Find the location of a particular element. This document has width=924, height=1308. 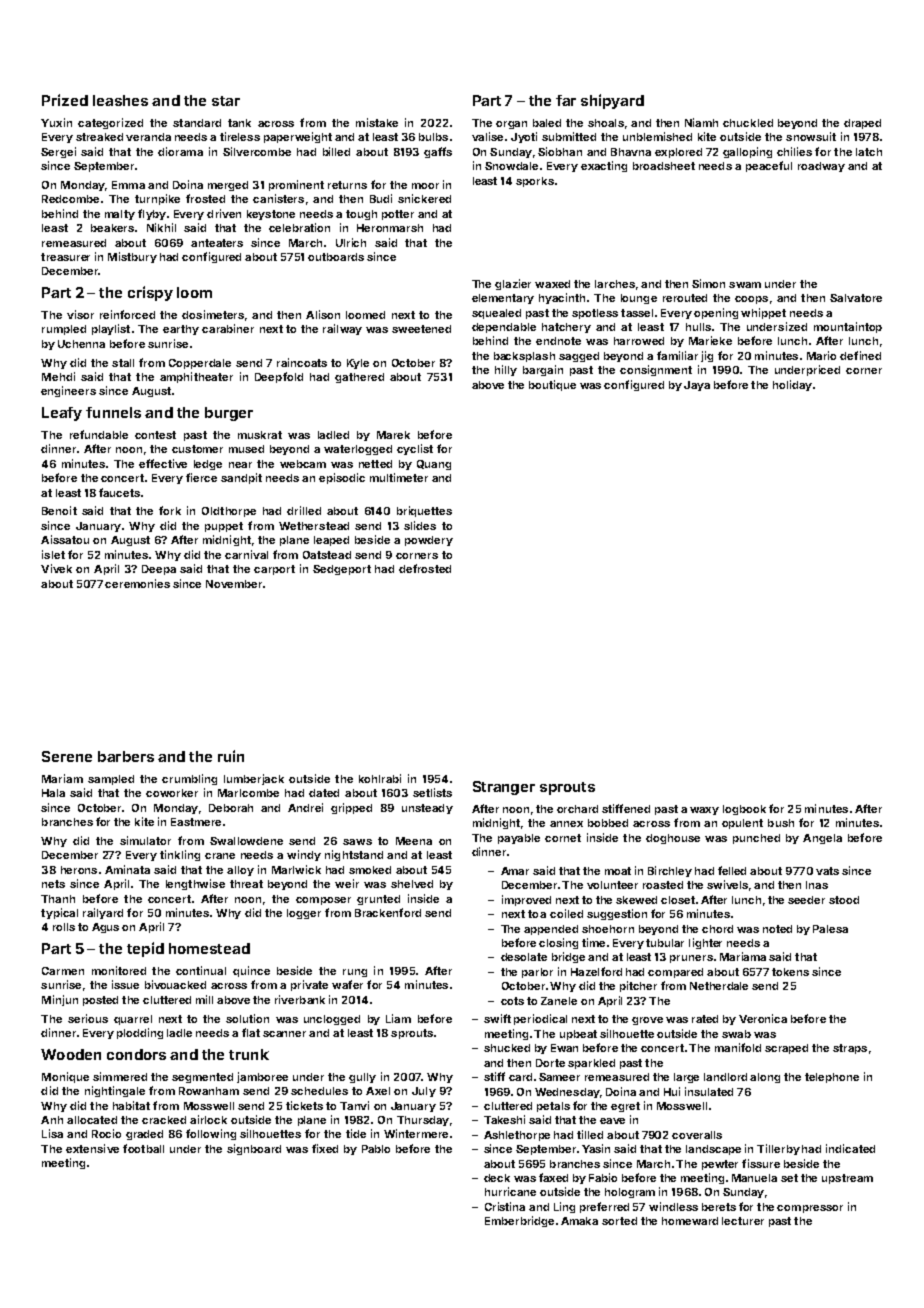

bush is located at coordinates (781, 823).
